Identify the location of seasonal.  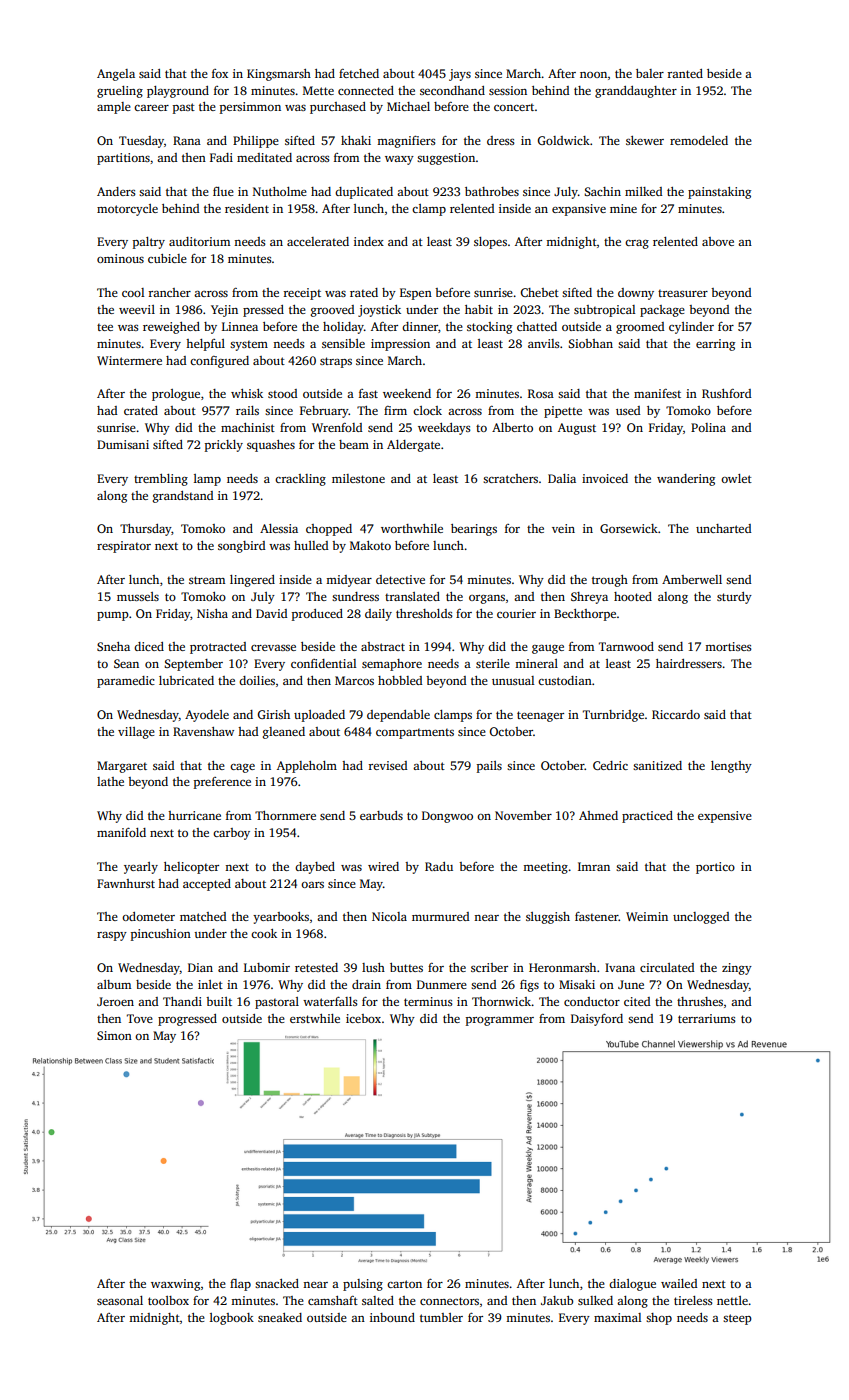
(120, 1300).
